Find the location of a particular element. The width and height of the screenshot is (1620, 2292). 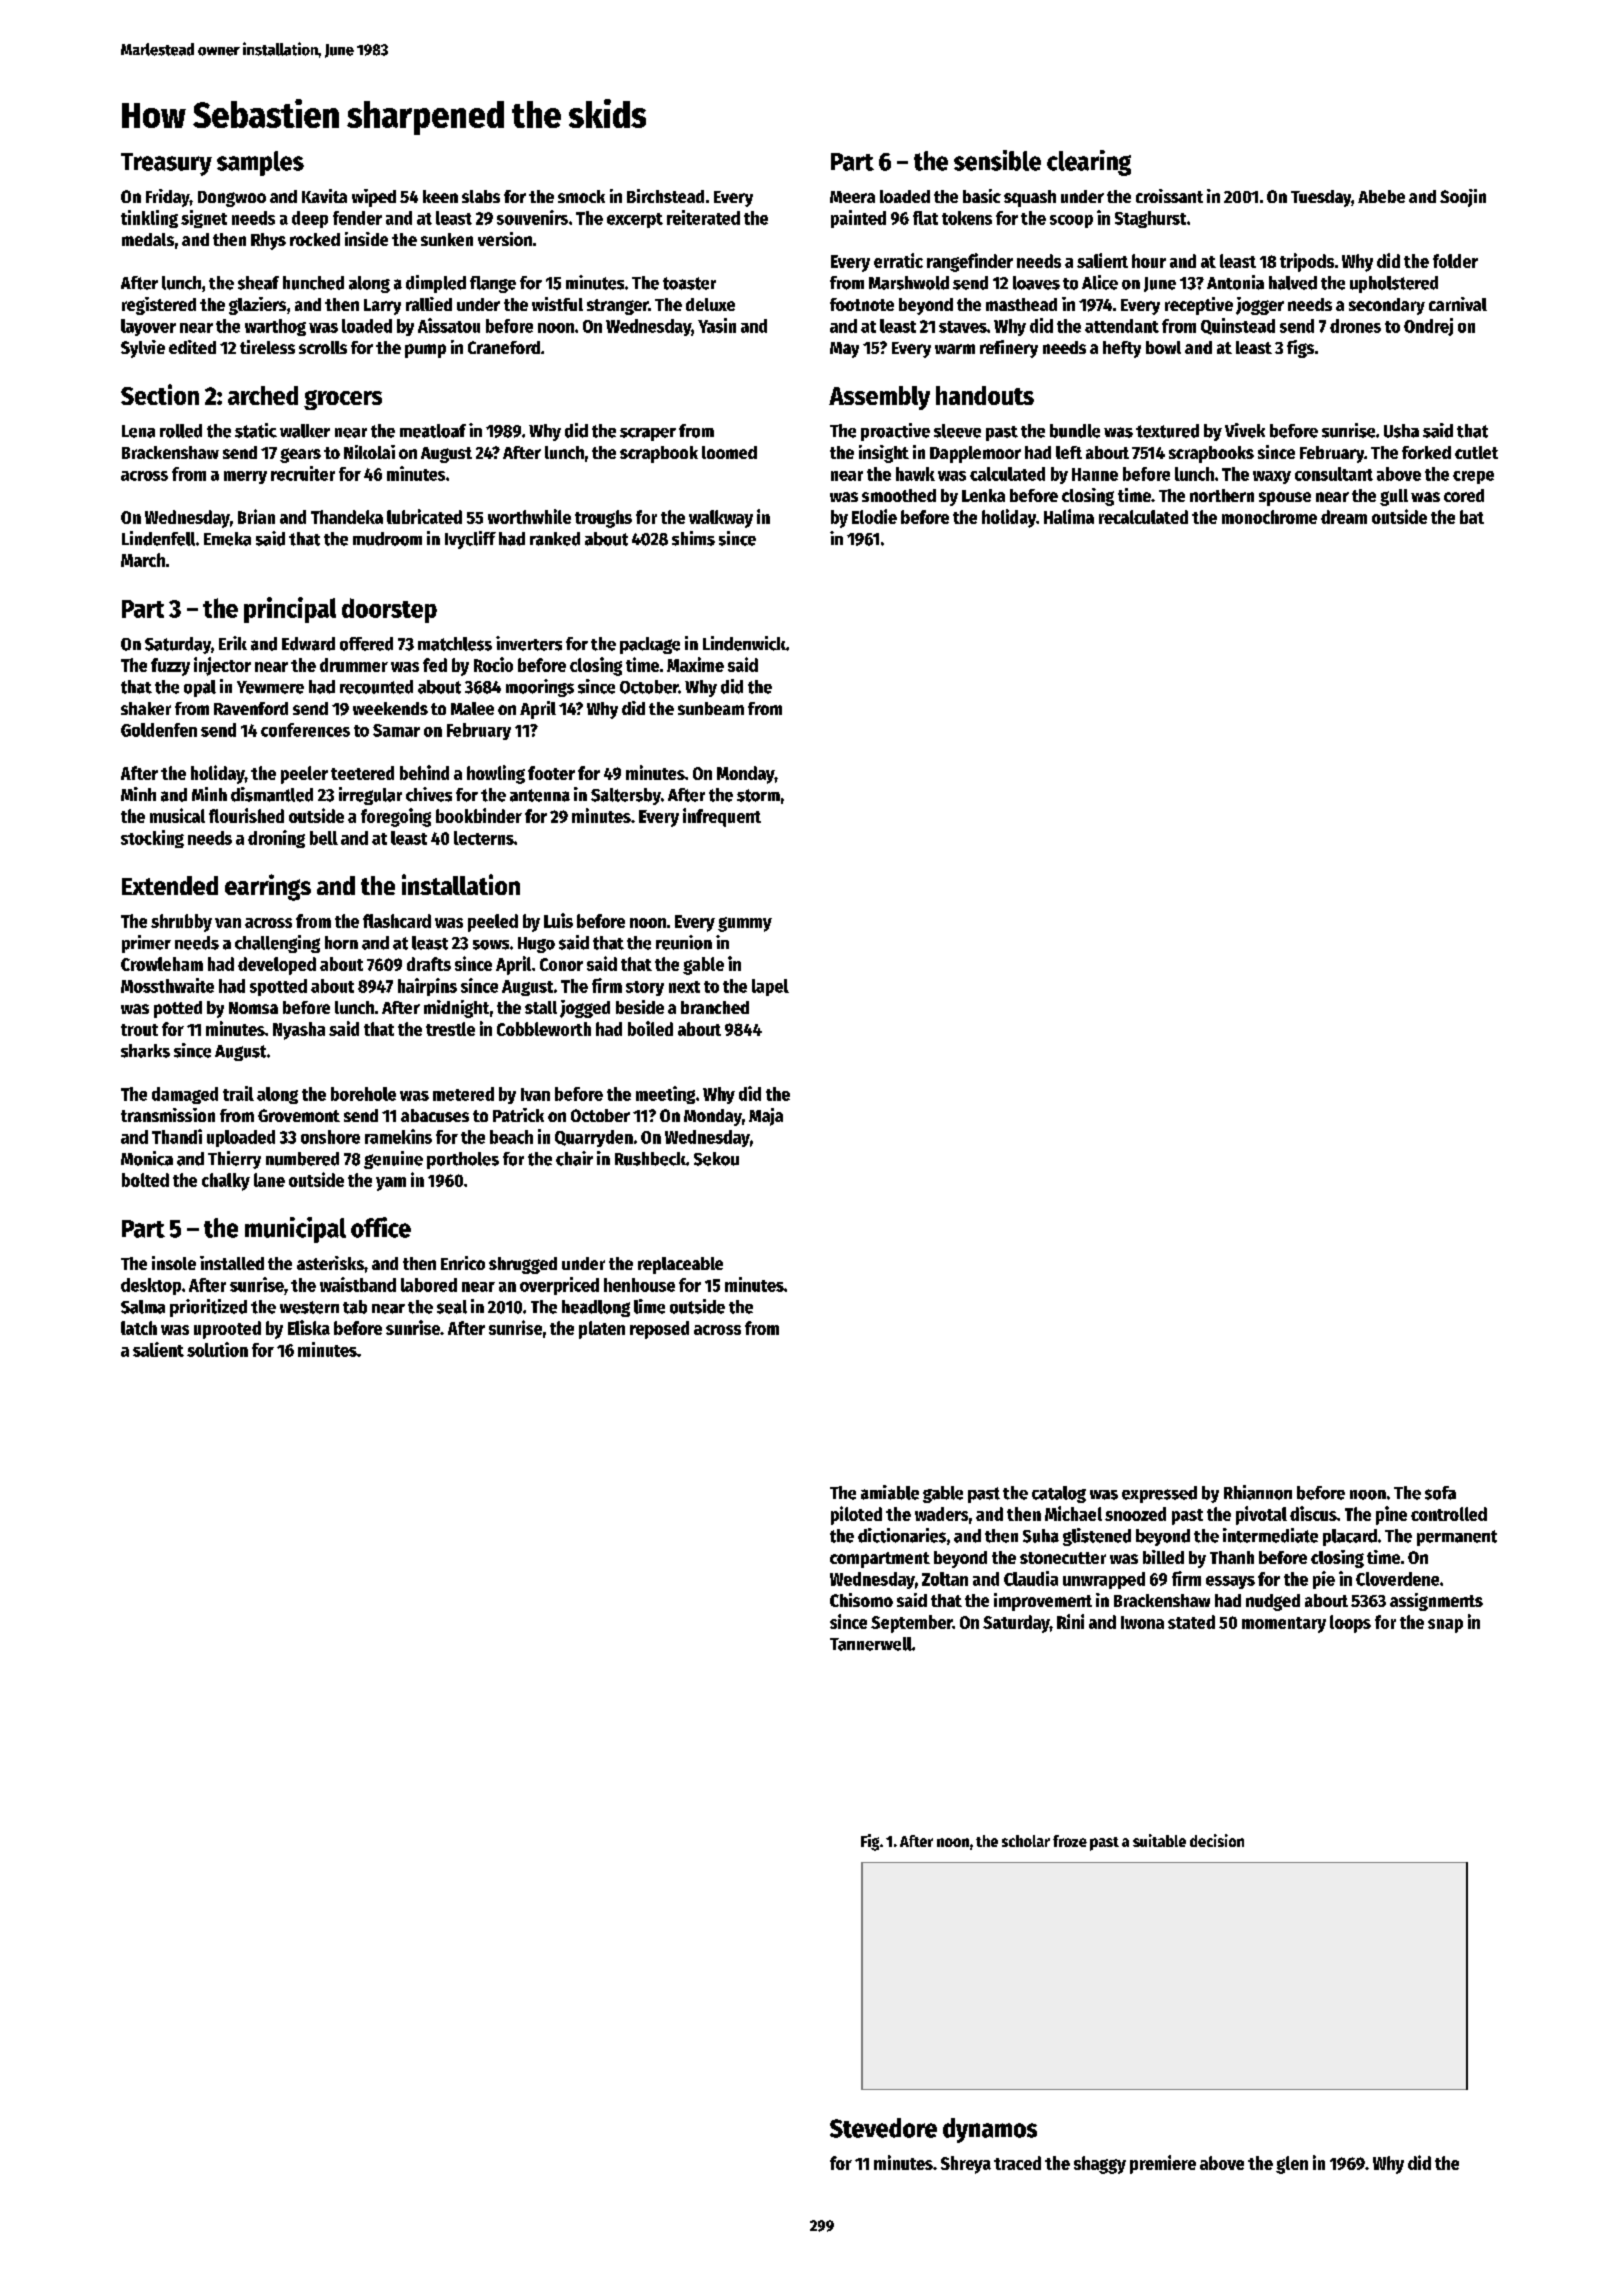

snap is located at coordinates (1445, 1626).
